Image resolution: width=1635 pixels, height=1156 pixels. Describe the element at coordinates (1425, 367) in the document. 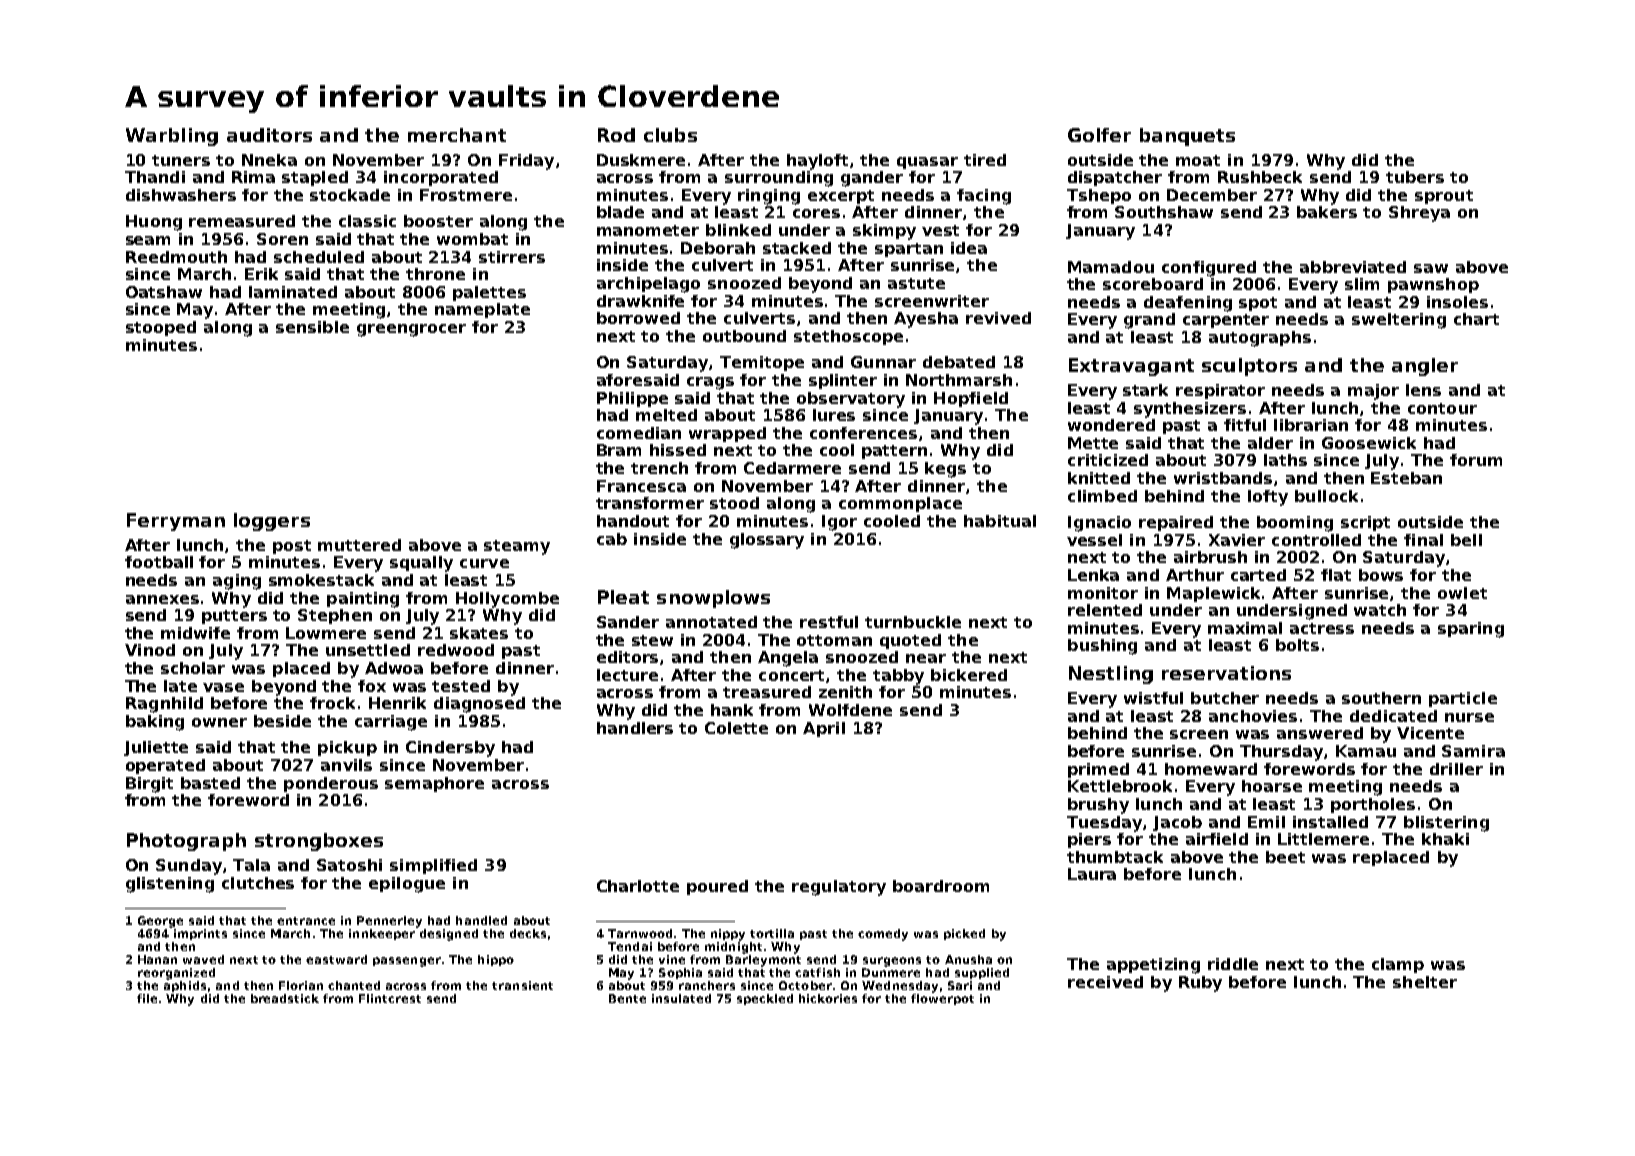

I see `angler` at that location.
